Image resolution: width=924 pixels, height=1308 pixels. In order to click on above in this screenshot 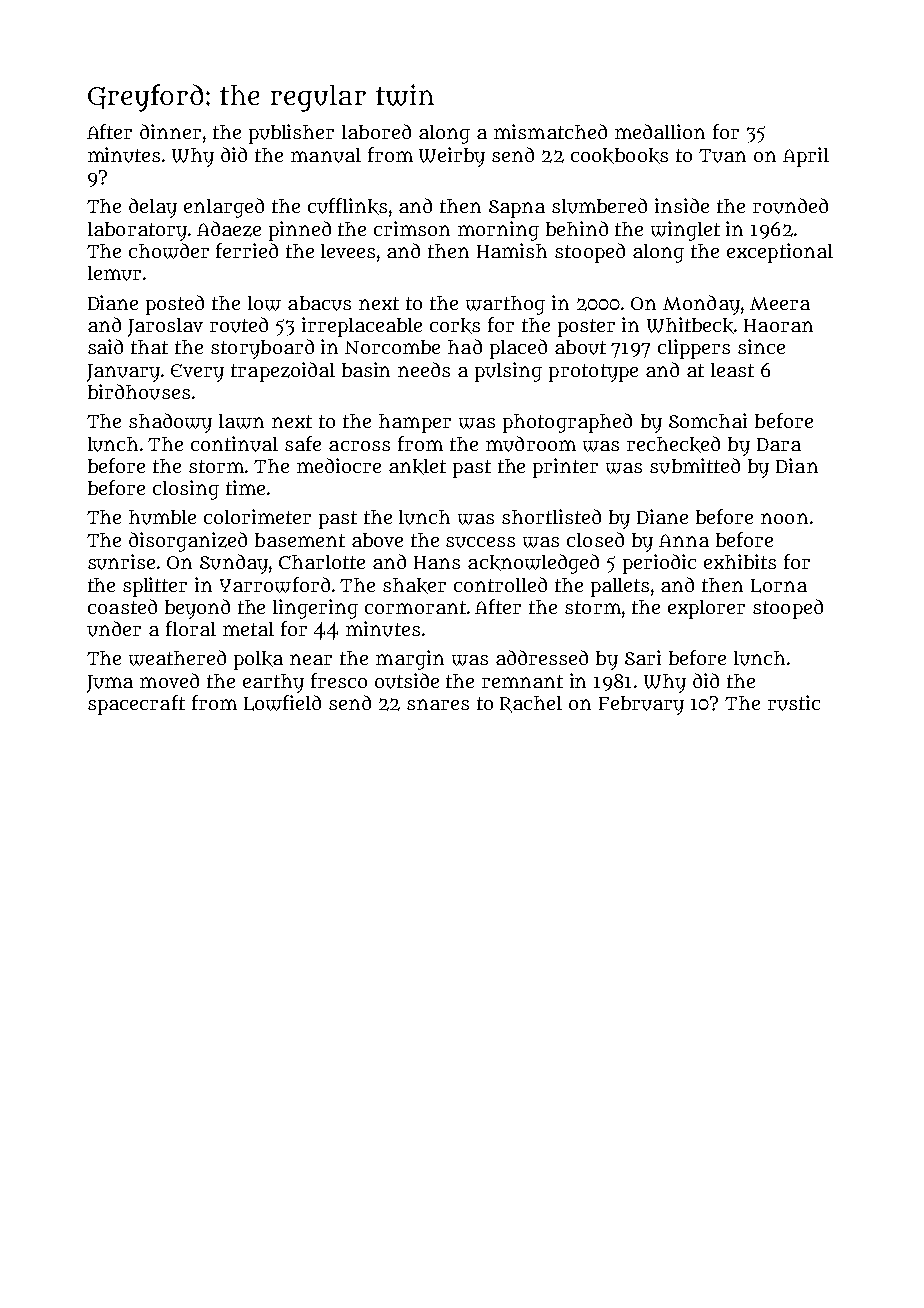, I will do `click(377, 540)`.
